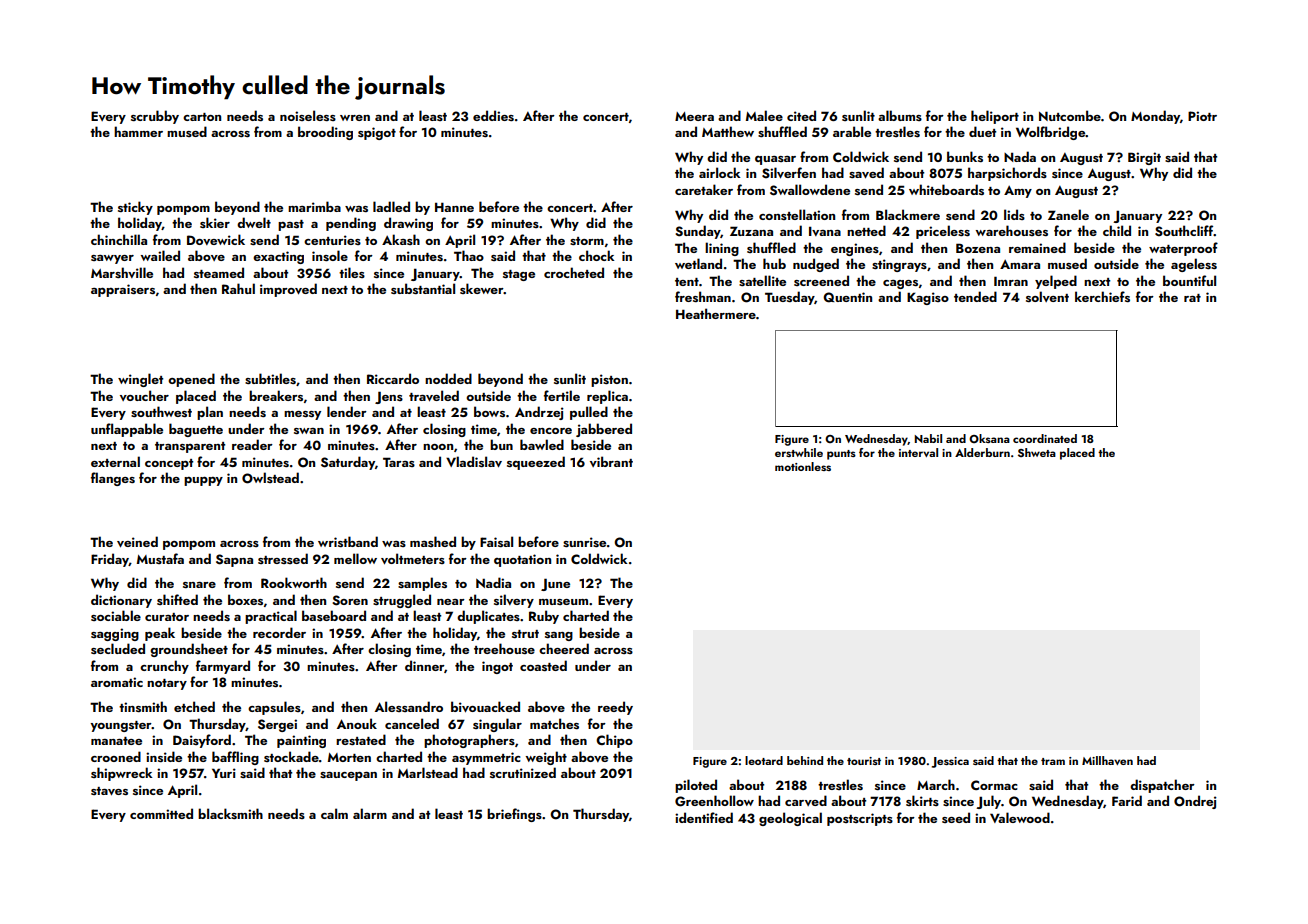  What do you see at coordinates (522, 560) in the document?
I see `quotation` at bounding box center [522, 560].
